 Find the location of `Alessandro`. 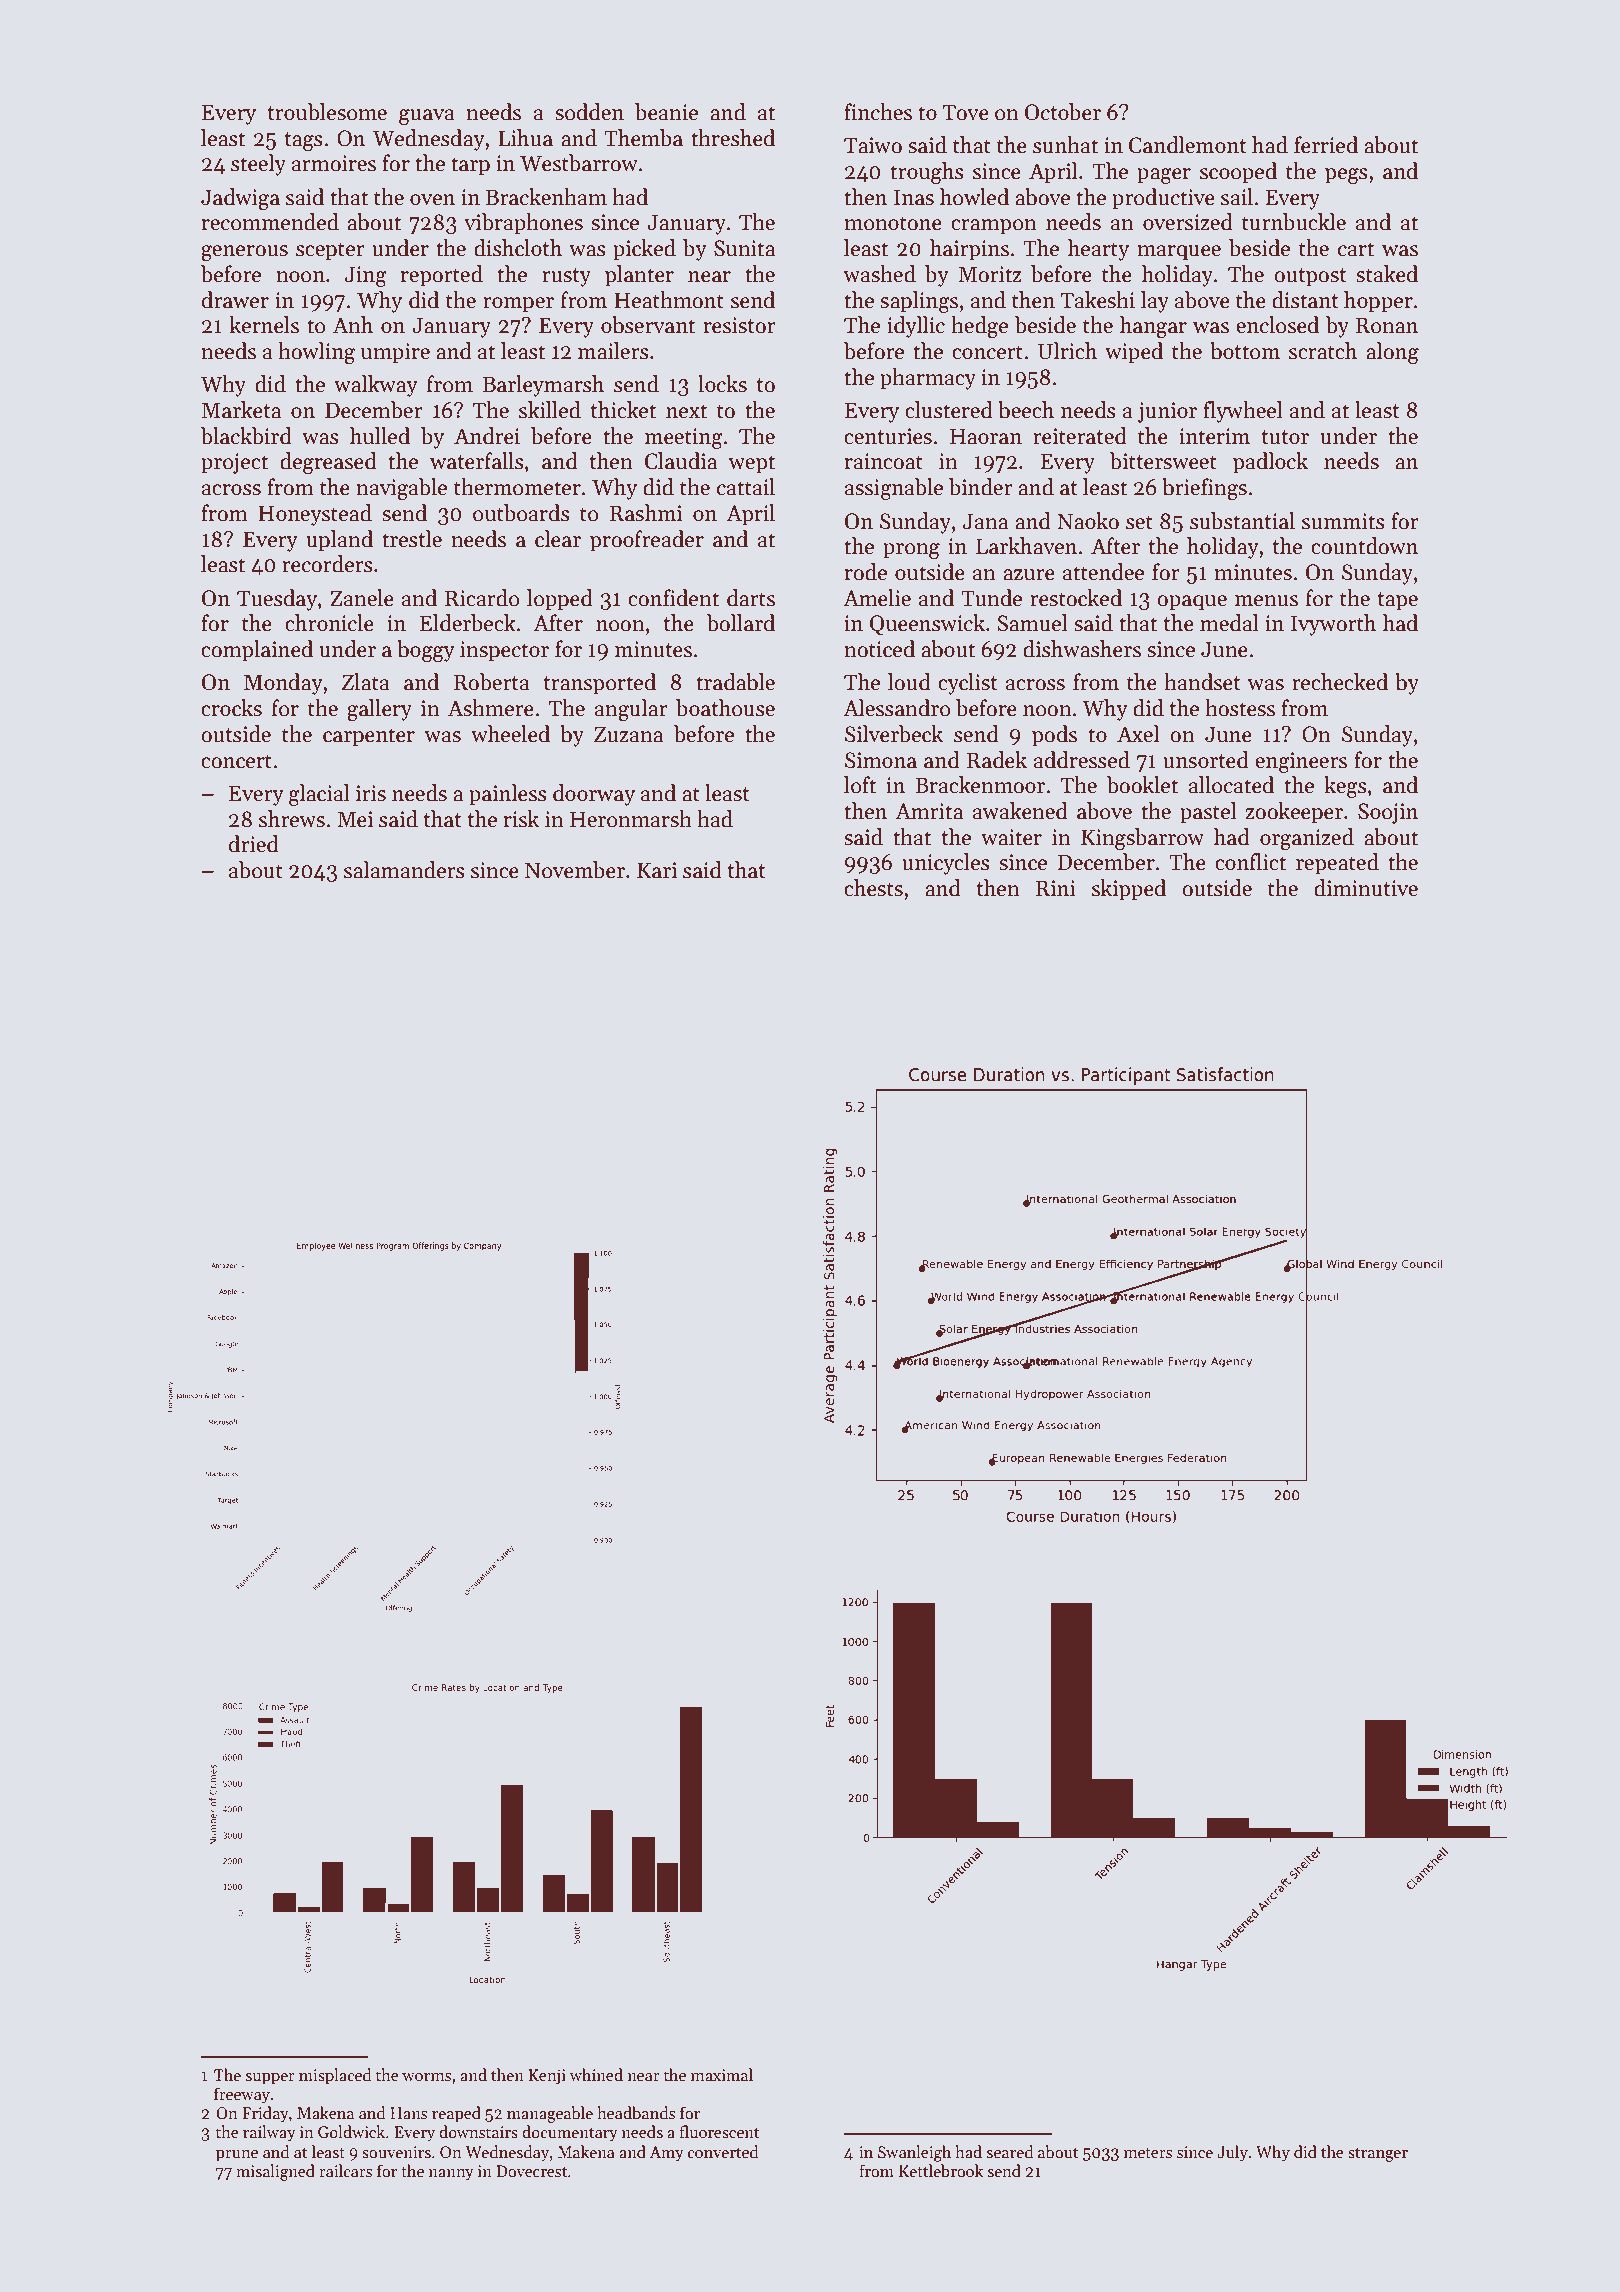

Alessandro is located at coordinates (896, 708).
